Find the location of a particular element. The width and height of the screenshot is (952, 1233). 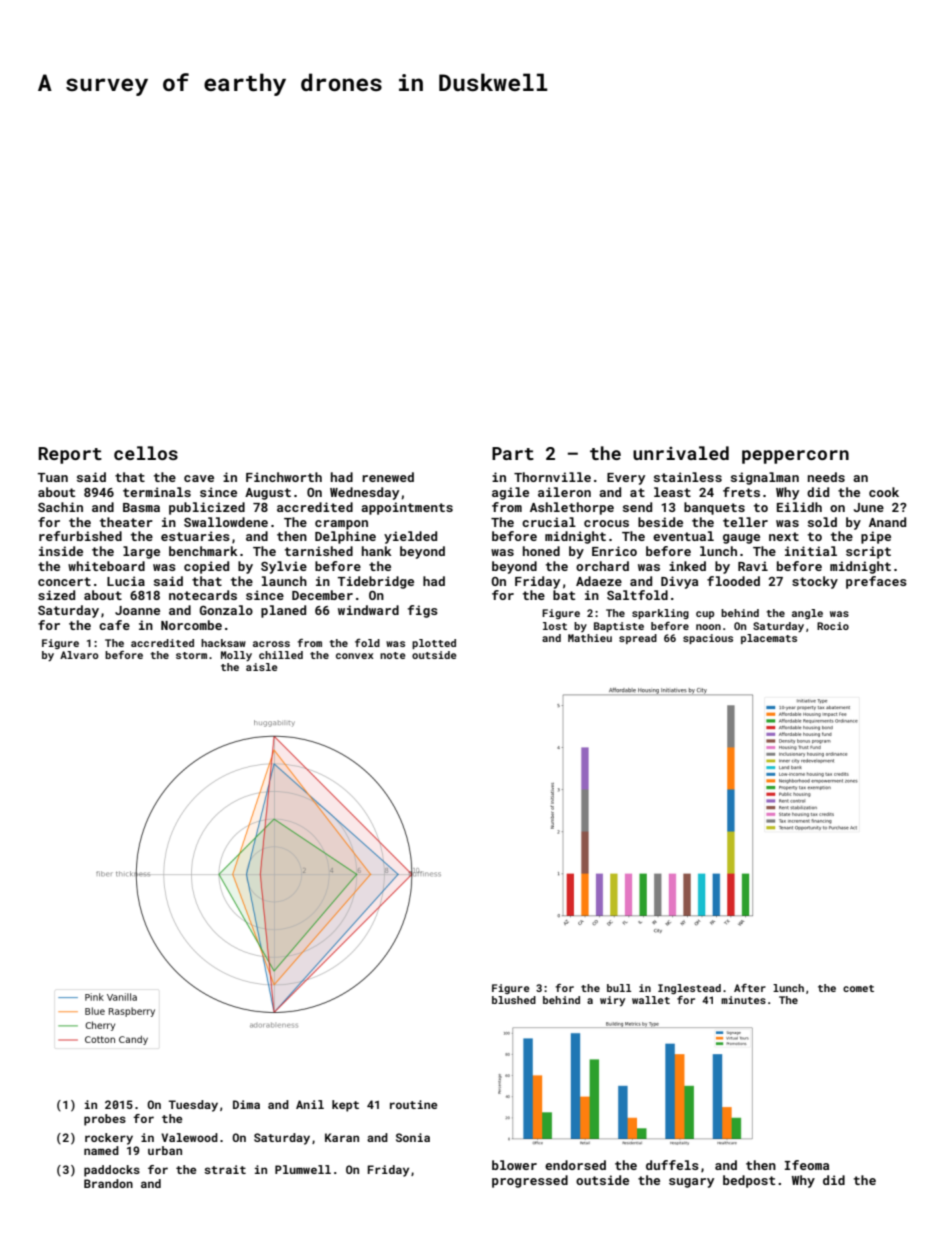

planed is located at coordinates (283, 611).
